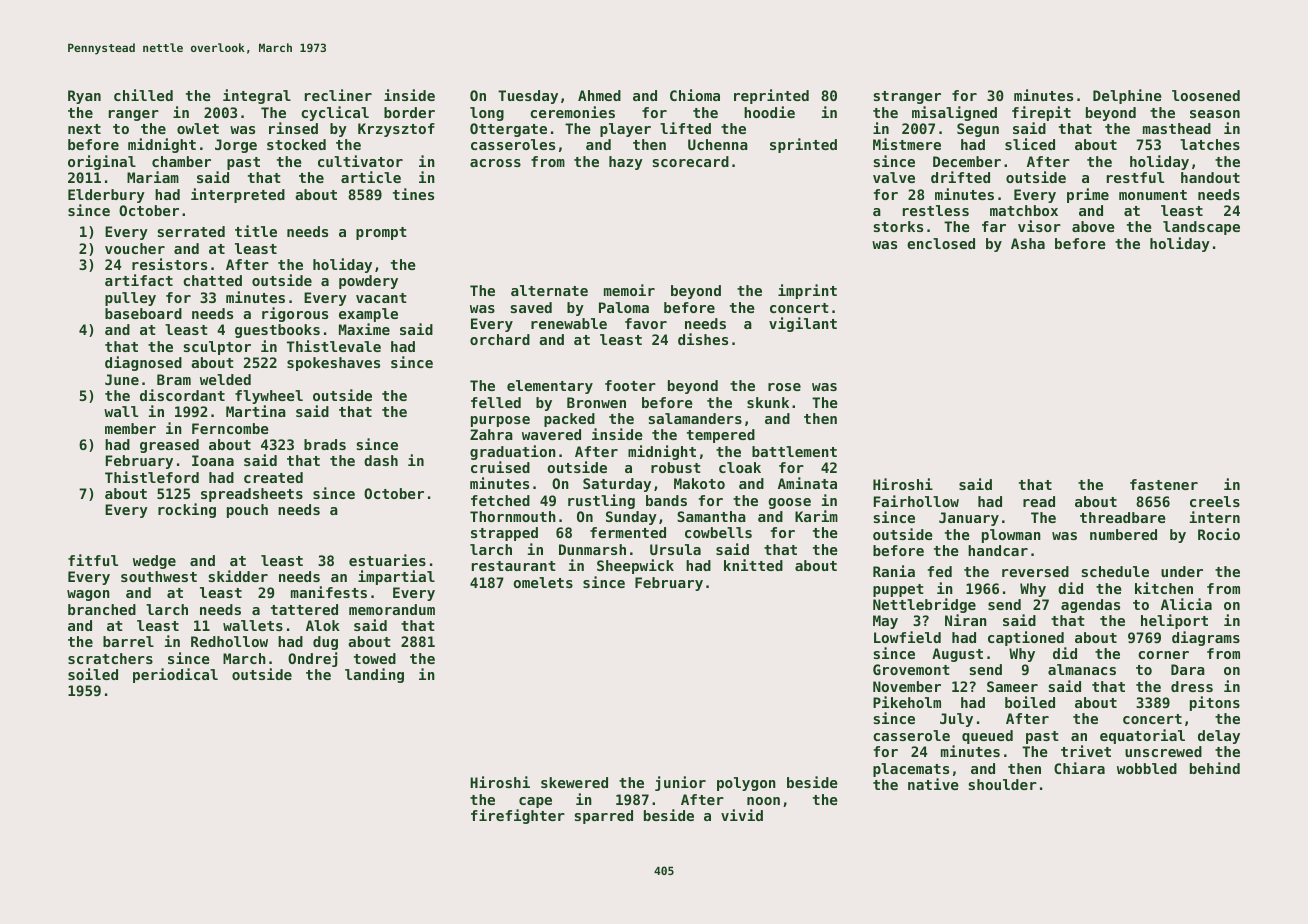  Describe the element at coordinates (543, 582) in the image. I see `omelets` at that location.
